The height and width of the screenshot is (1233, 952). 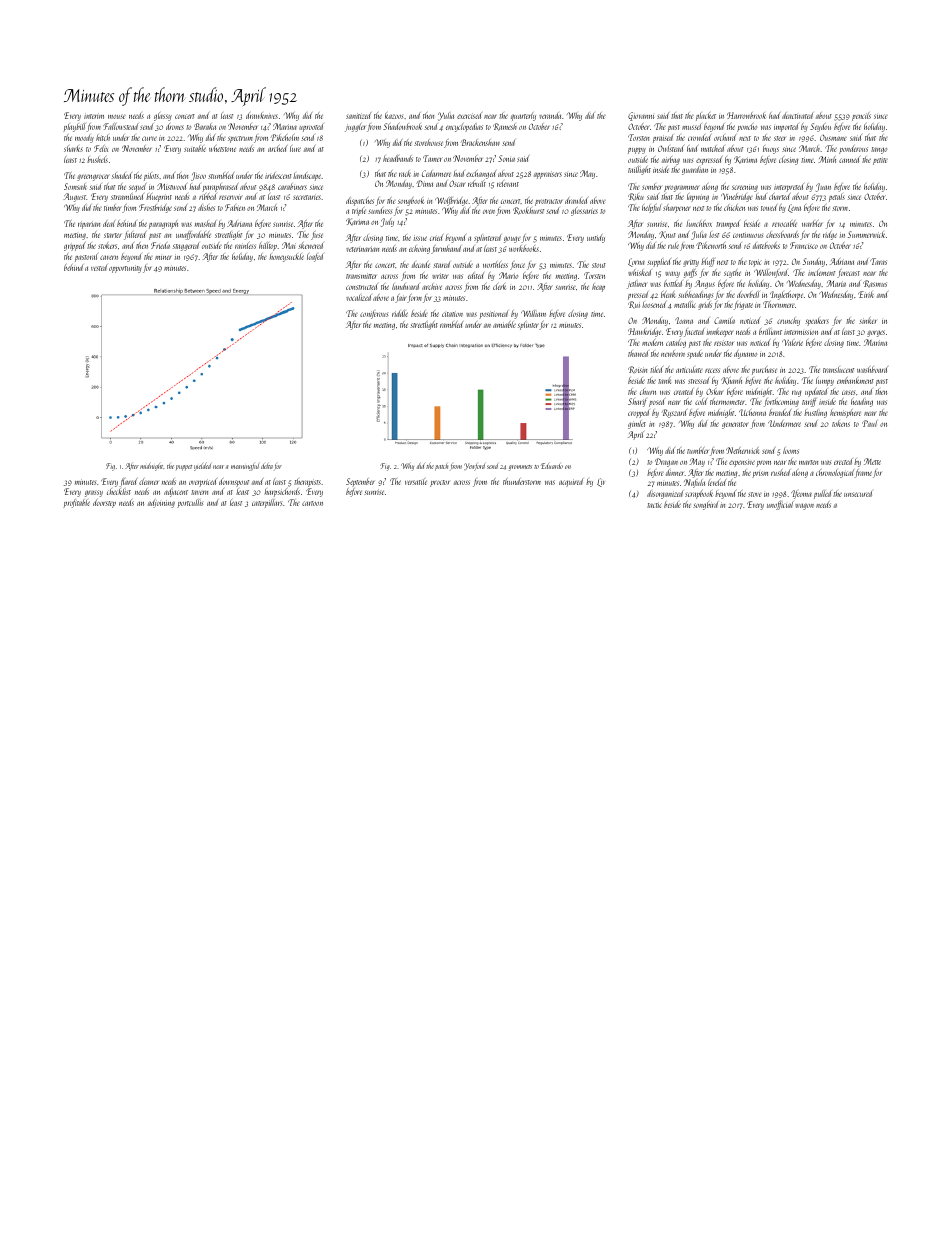 I want to click on Eirik, so click(x=866, y=294).
